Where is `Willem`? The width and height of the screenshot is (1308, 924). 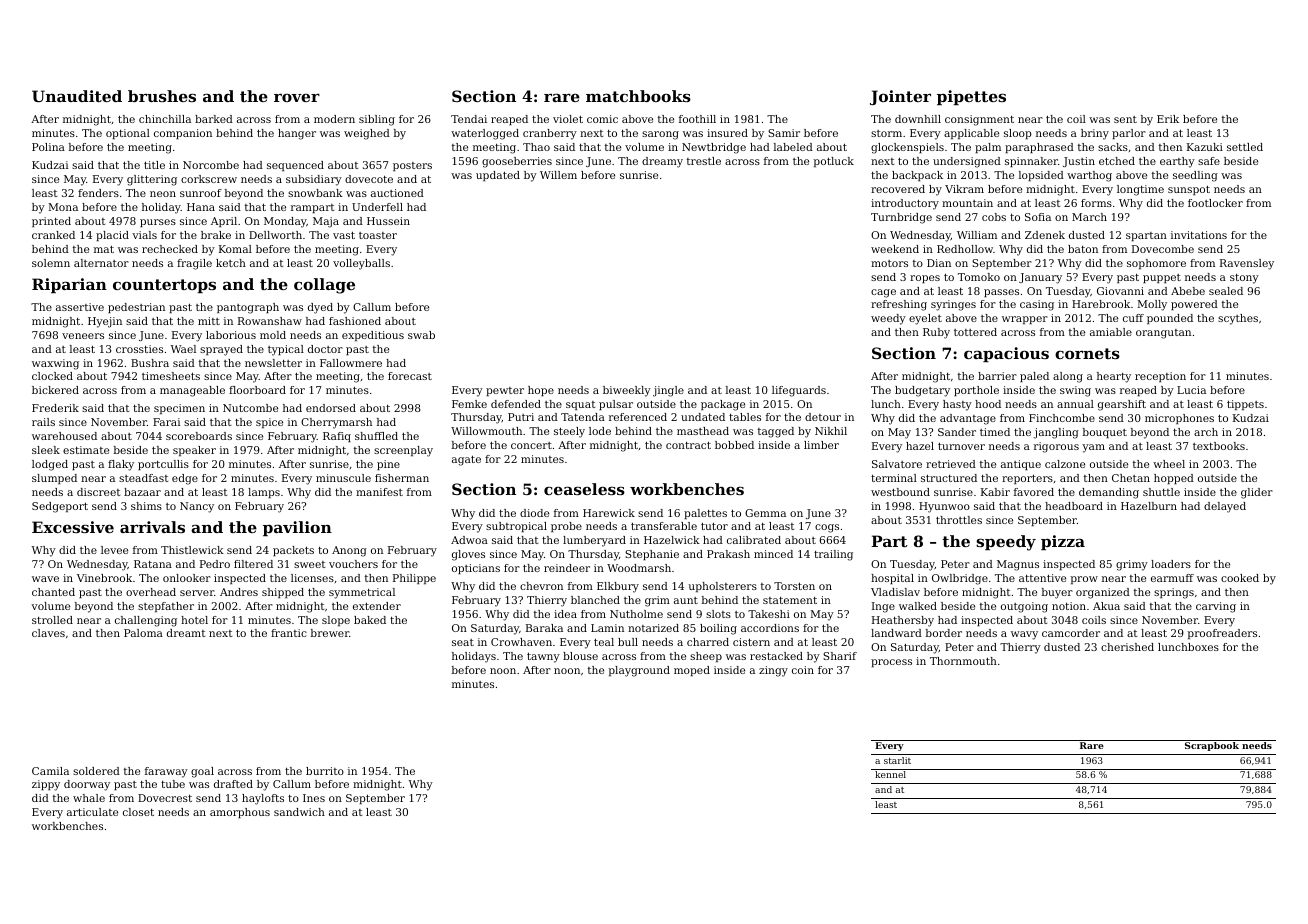
Willem is located at coordinates (558, 175).
